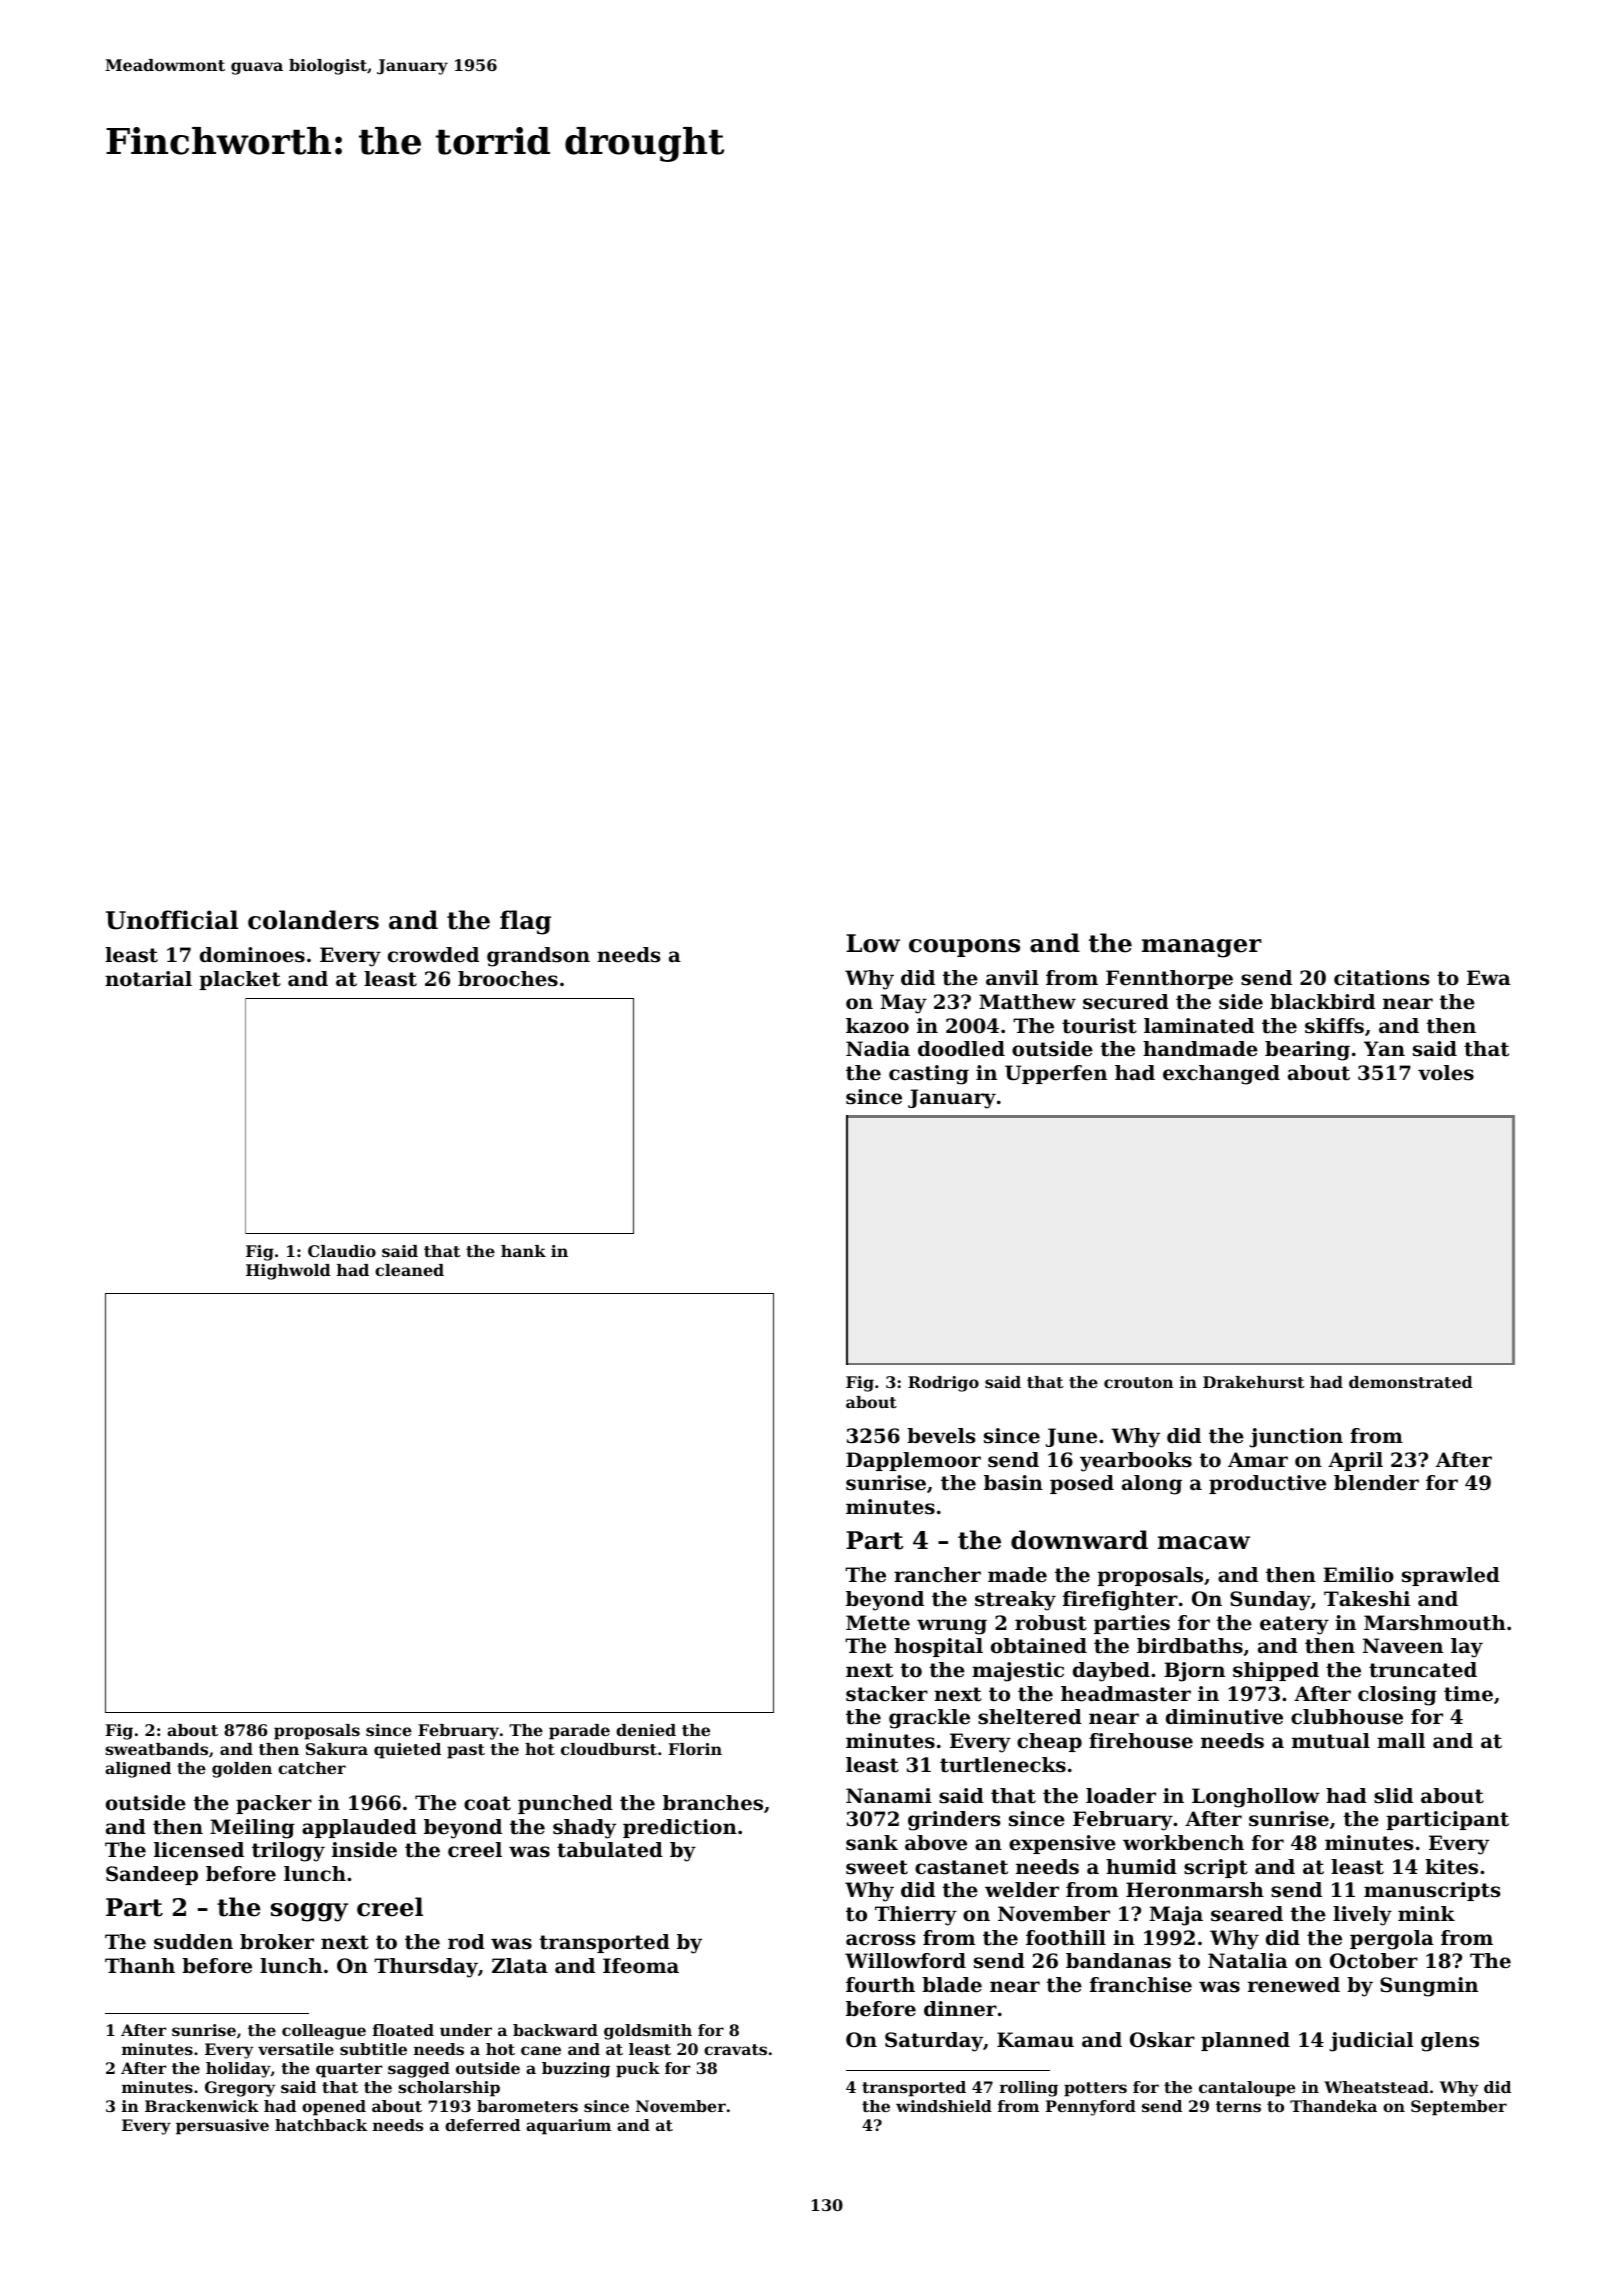 The image size is (1620, 2292). What do you see at coordinates (342, 1251) in the screenshot?
I see `Claudio` at bounding box center [342, 1251].
